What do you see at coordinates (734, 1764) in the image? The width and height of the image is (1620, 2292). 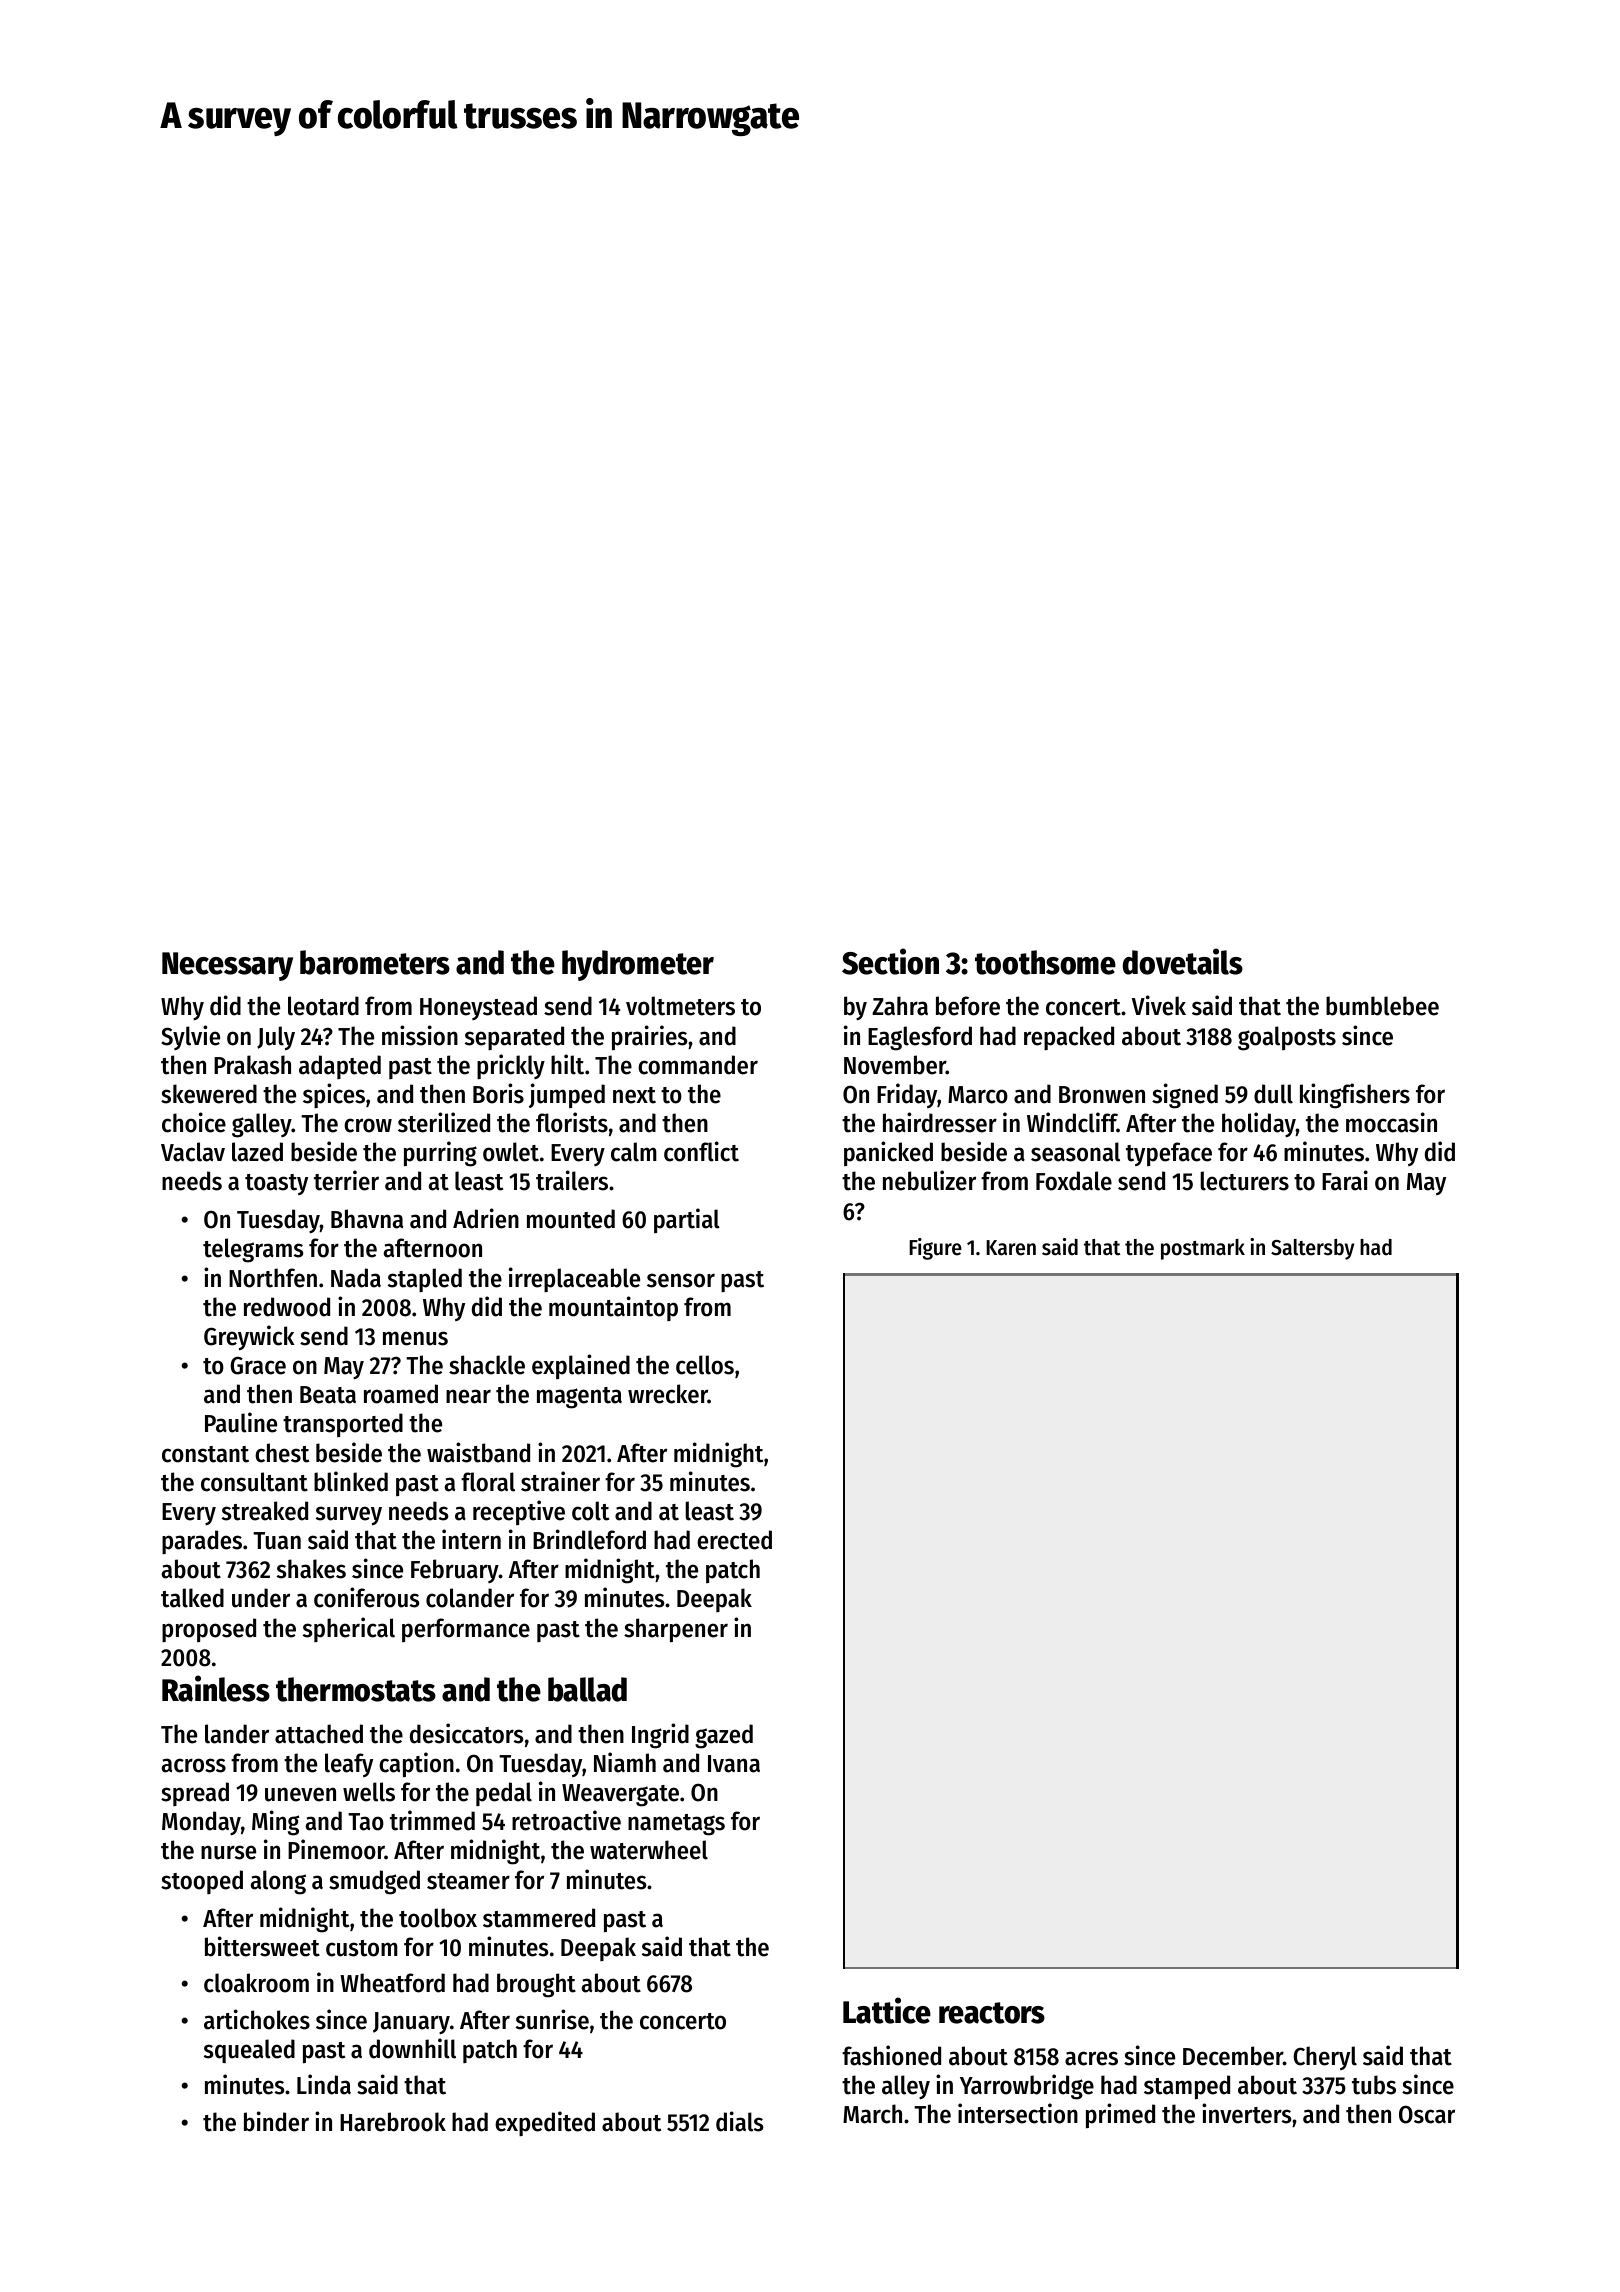 I see `Ivana` at bounding box center [734, 1764].
